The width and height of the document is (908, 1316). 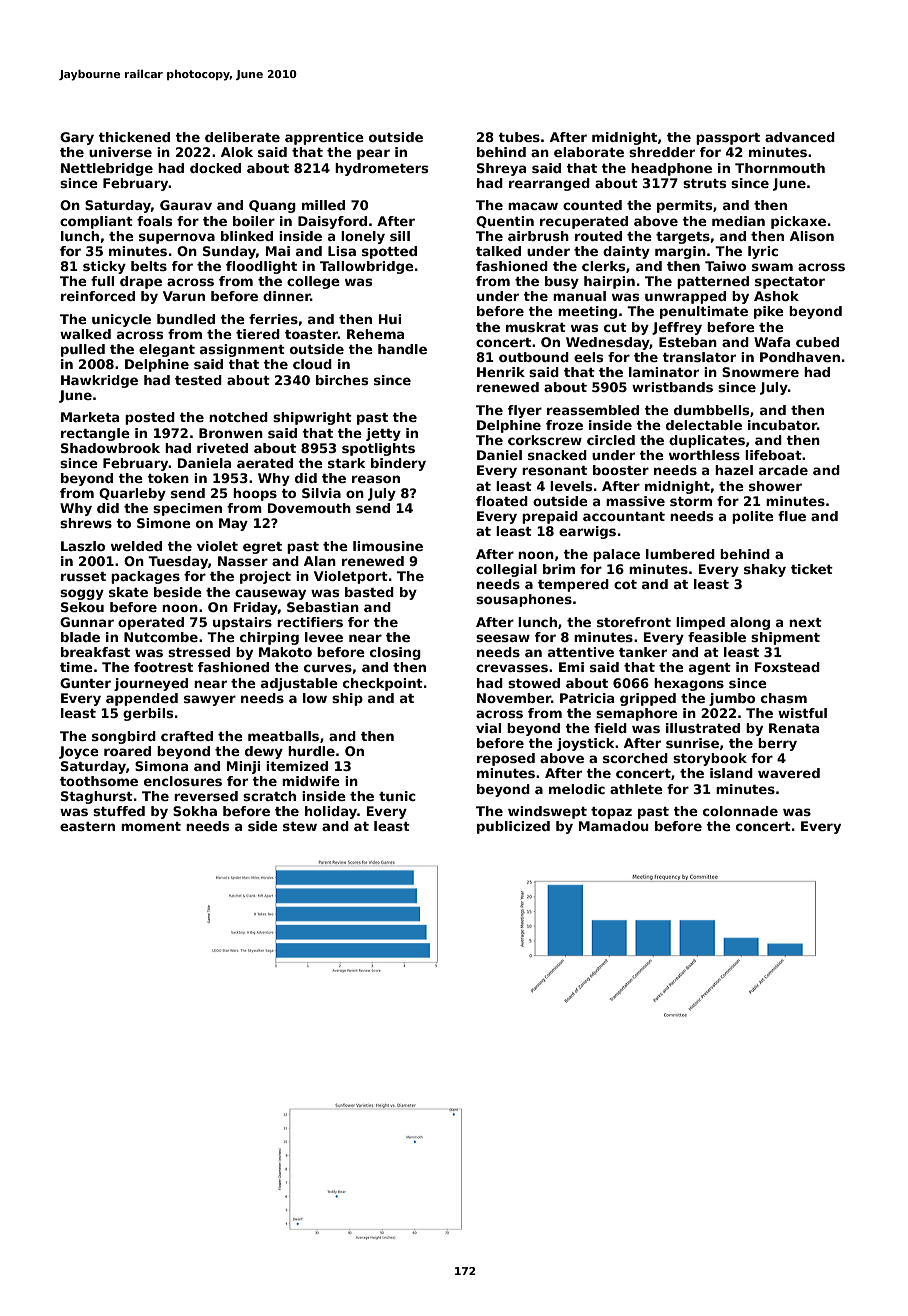 What do you see at coordinates (792, 516) in the document?
I see `flue` at bounding box center [792, 516].
